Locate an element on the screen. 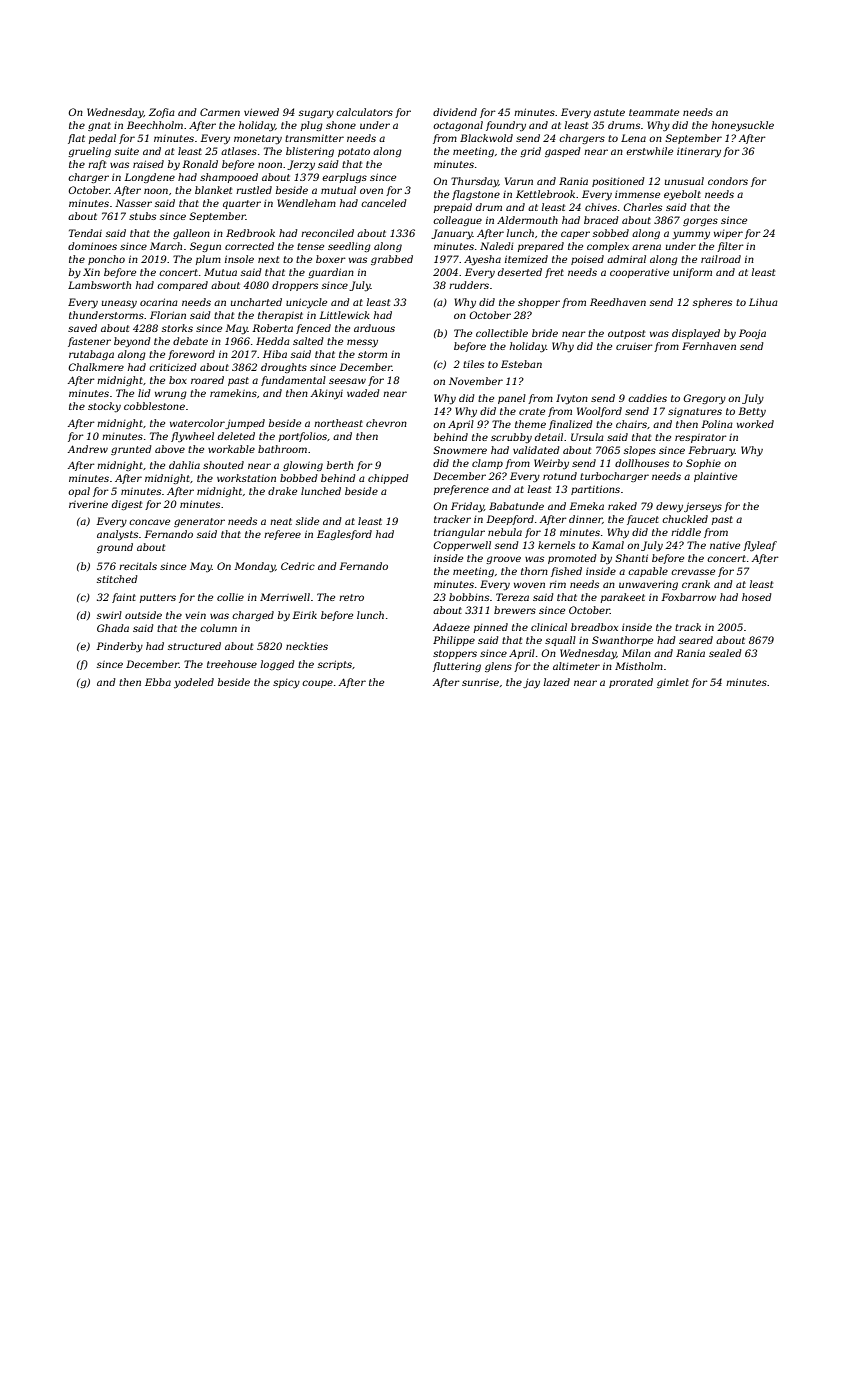 This screenshot has height=1400, width=849. uneasy is located at coordinates (119, 304).
